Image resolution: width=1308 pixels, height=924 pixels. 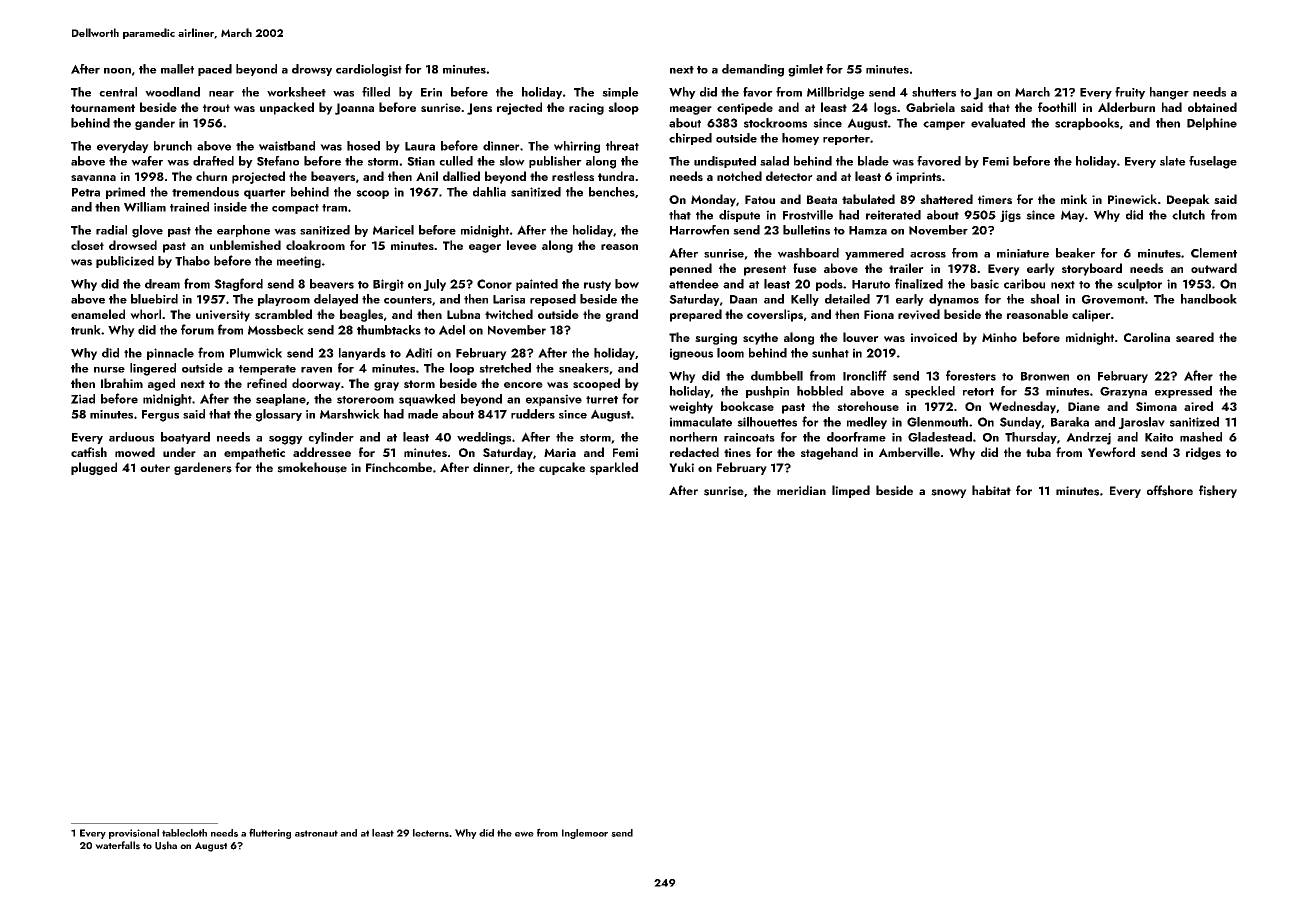 I want to click on stretched, so click(x=505, y=368).
